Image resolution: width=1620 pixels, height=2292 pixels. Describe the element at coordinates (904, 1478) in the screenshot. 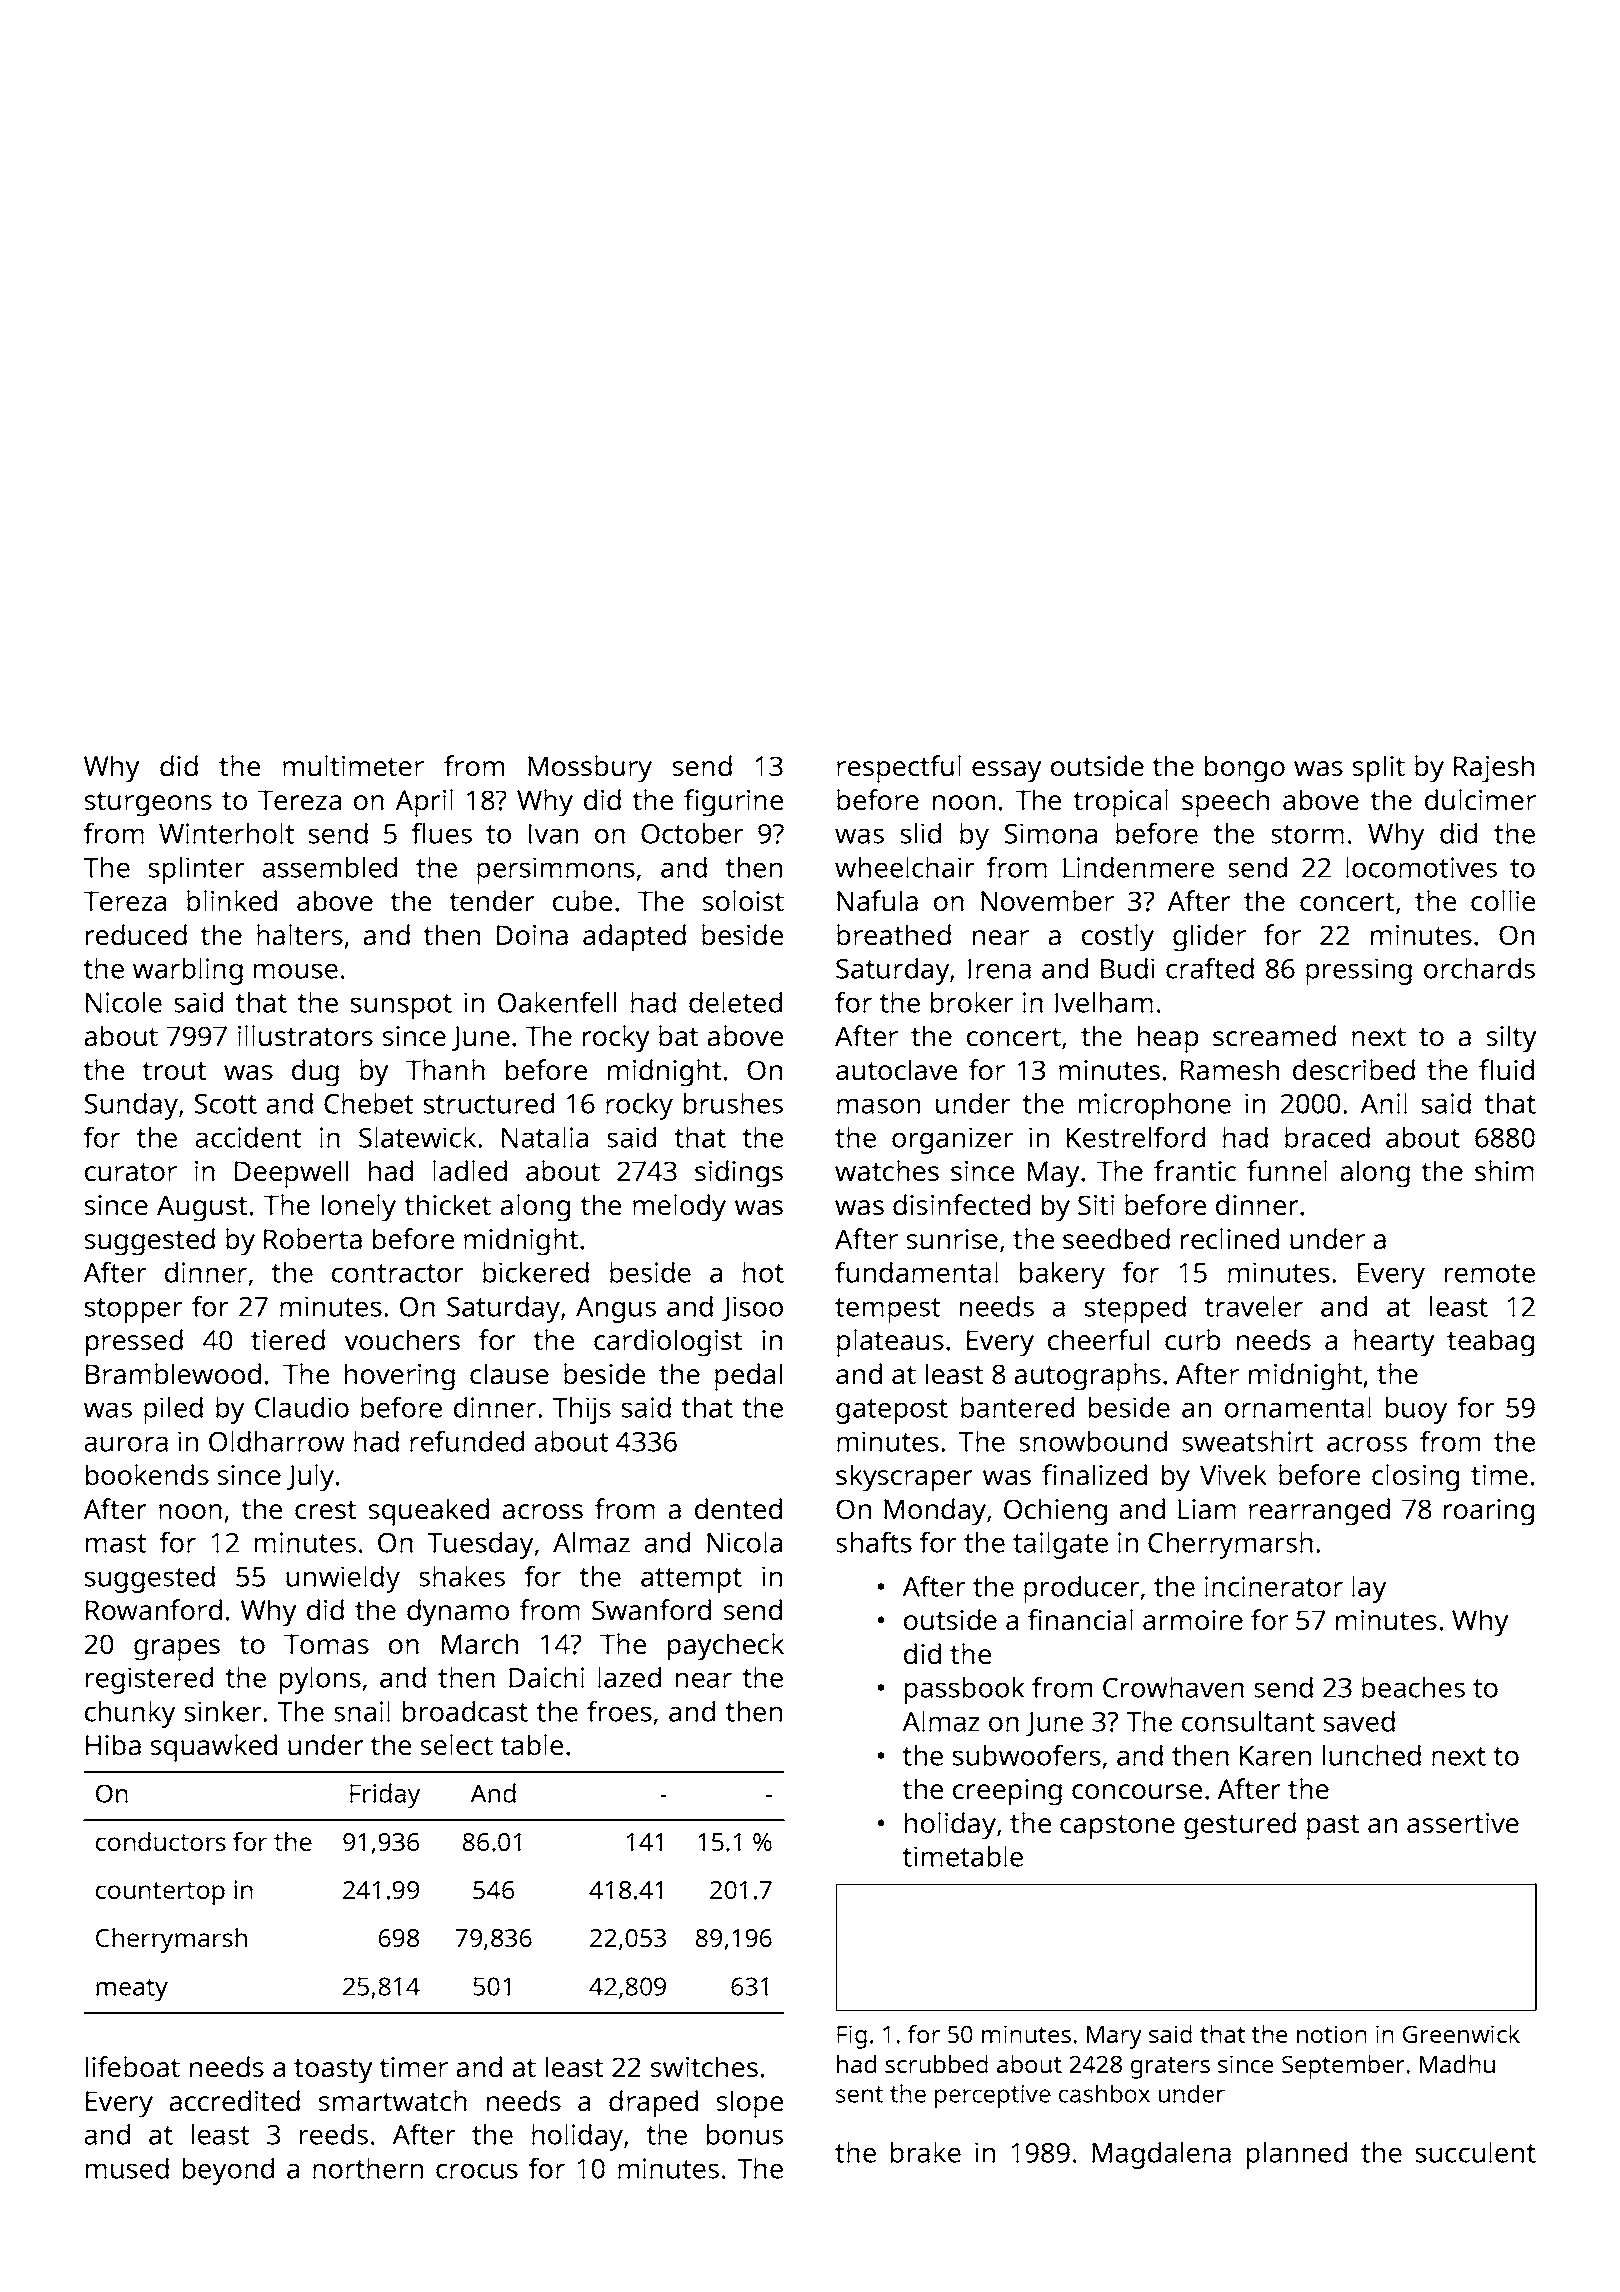

I see `skyscraper` at that location.
